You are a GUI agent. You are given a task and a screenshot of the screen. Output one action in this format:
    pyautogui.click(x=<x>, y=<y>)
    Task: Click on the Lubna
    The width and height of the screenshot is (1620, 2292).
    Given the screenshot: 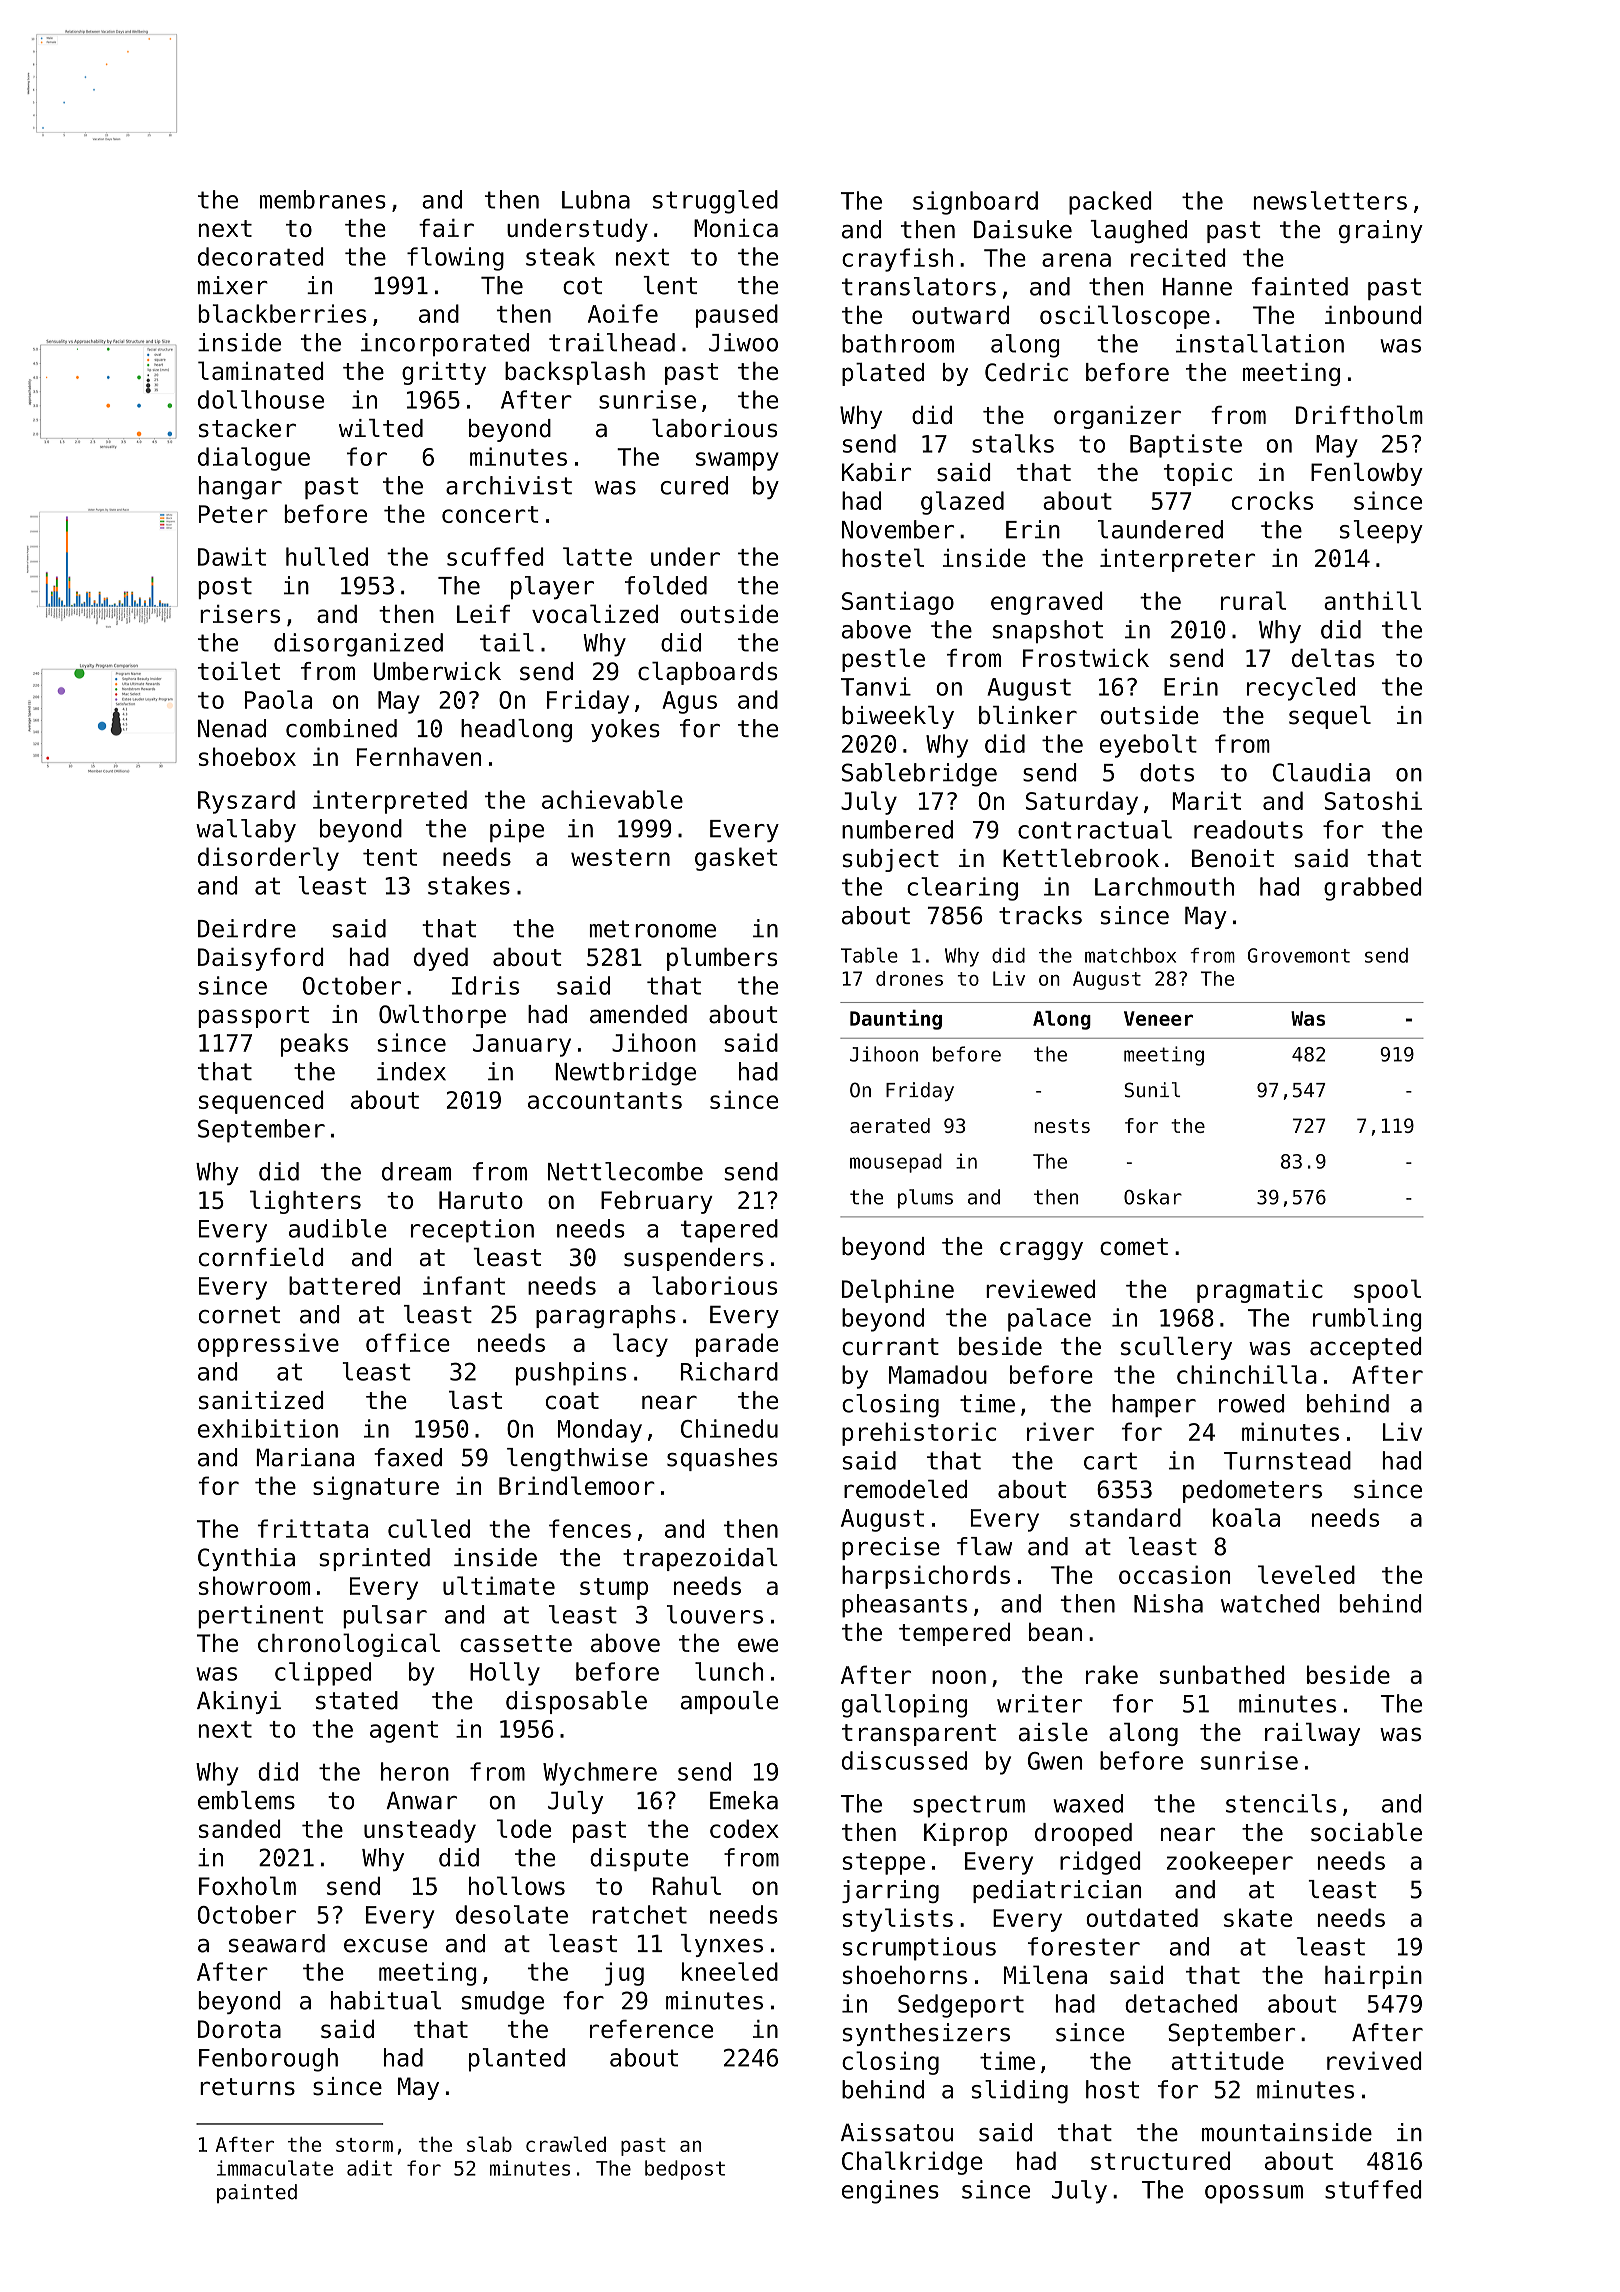 What is the action you would take?
    pyautogui.click(x=596, y=199)
